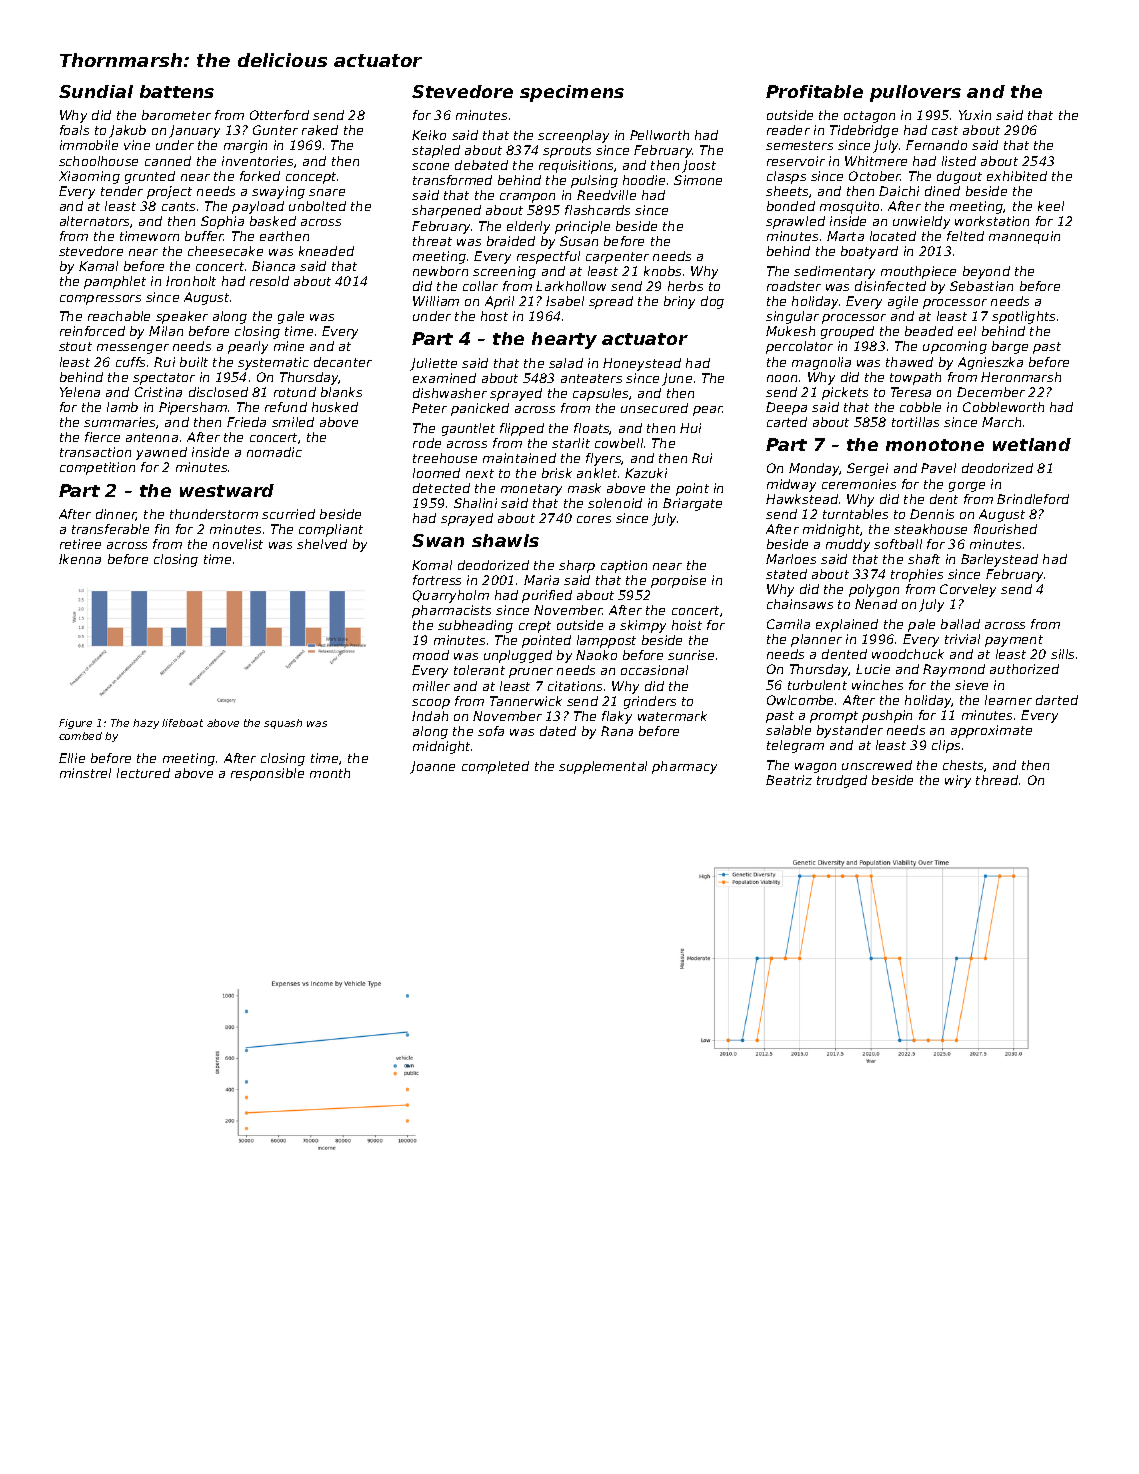 The image size is (1139, 1474). What do you see at coordinates (999, 560) in the screenshot?
I see `Barleystead` at bounding box center [999, 560].
